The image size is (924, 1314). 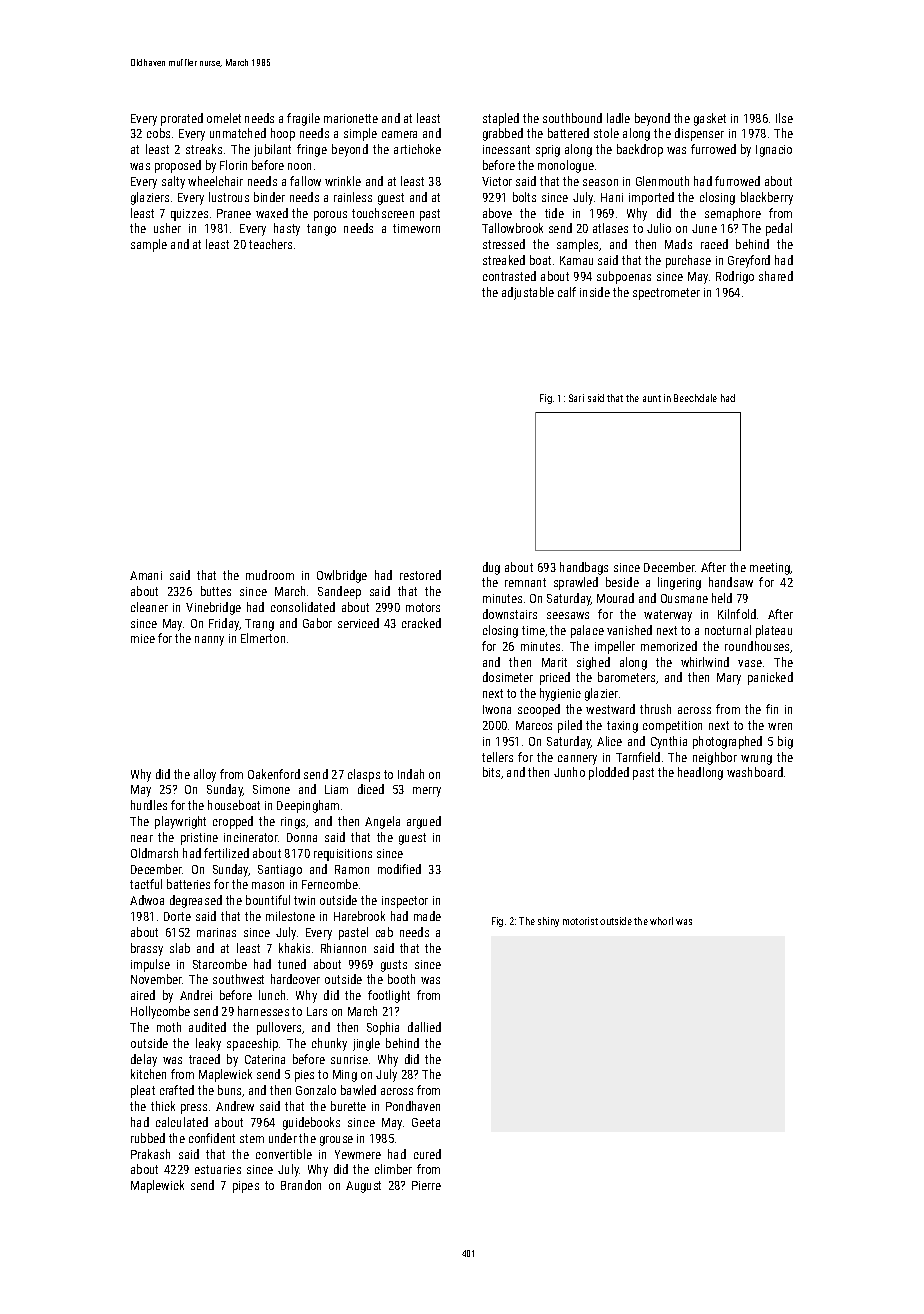 I want to click on Amani, so click(x=146, y=575).
